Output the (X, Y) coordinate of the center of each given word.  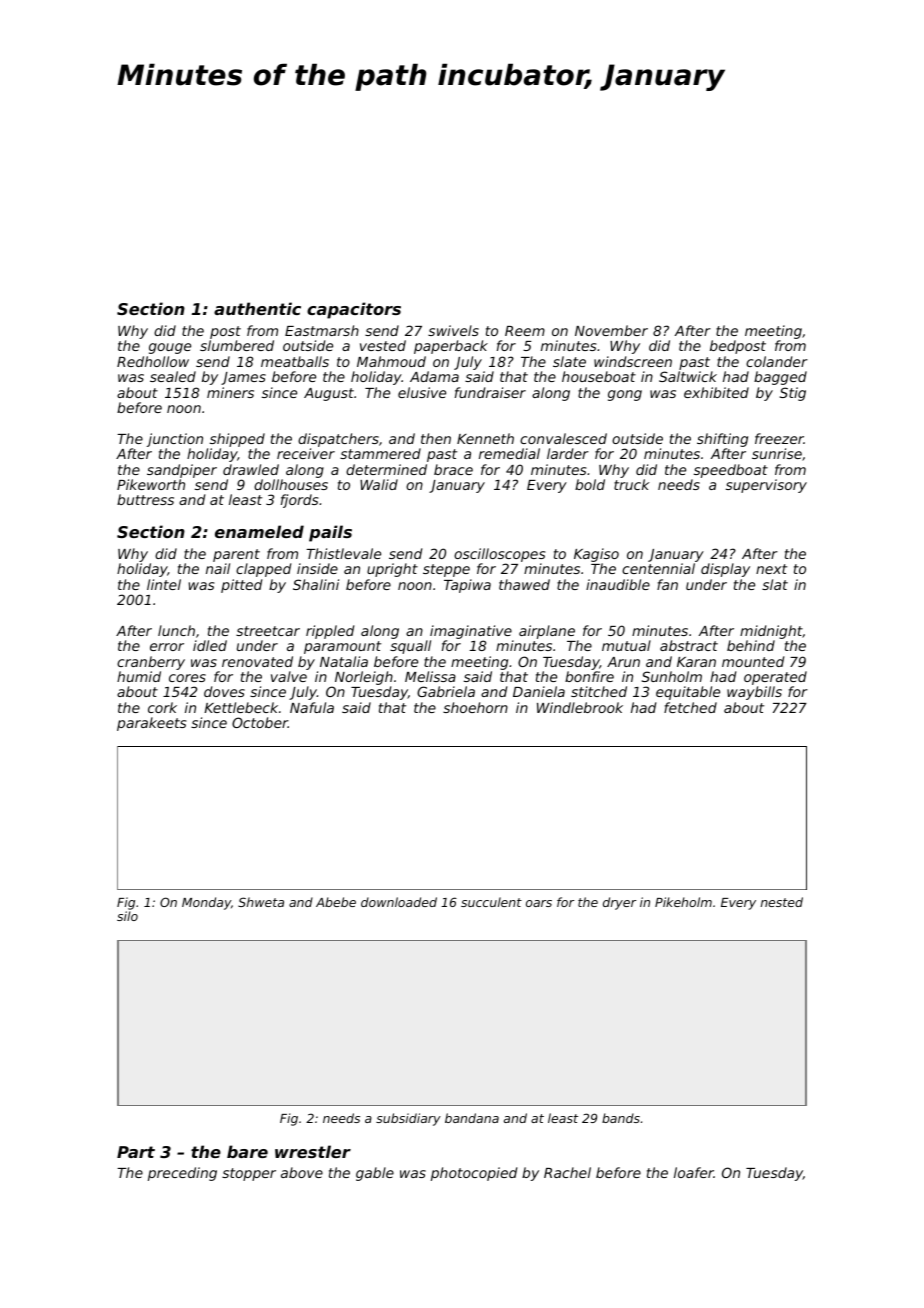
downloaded (399, 902)
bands (621, 1118)
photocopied (474, 1174)
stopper (249, 1174)
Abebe (336, 902)
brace (453, 469)
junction (175, 440)
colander (777, 361)
